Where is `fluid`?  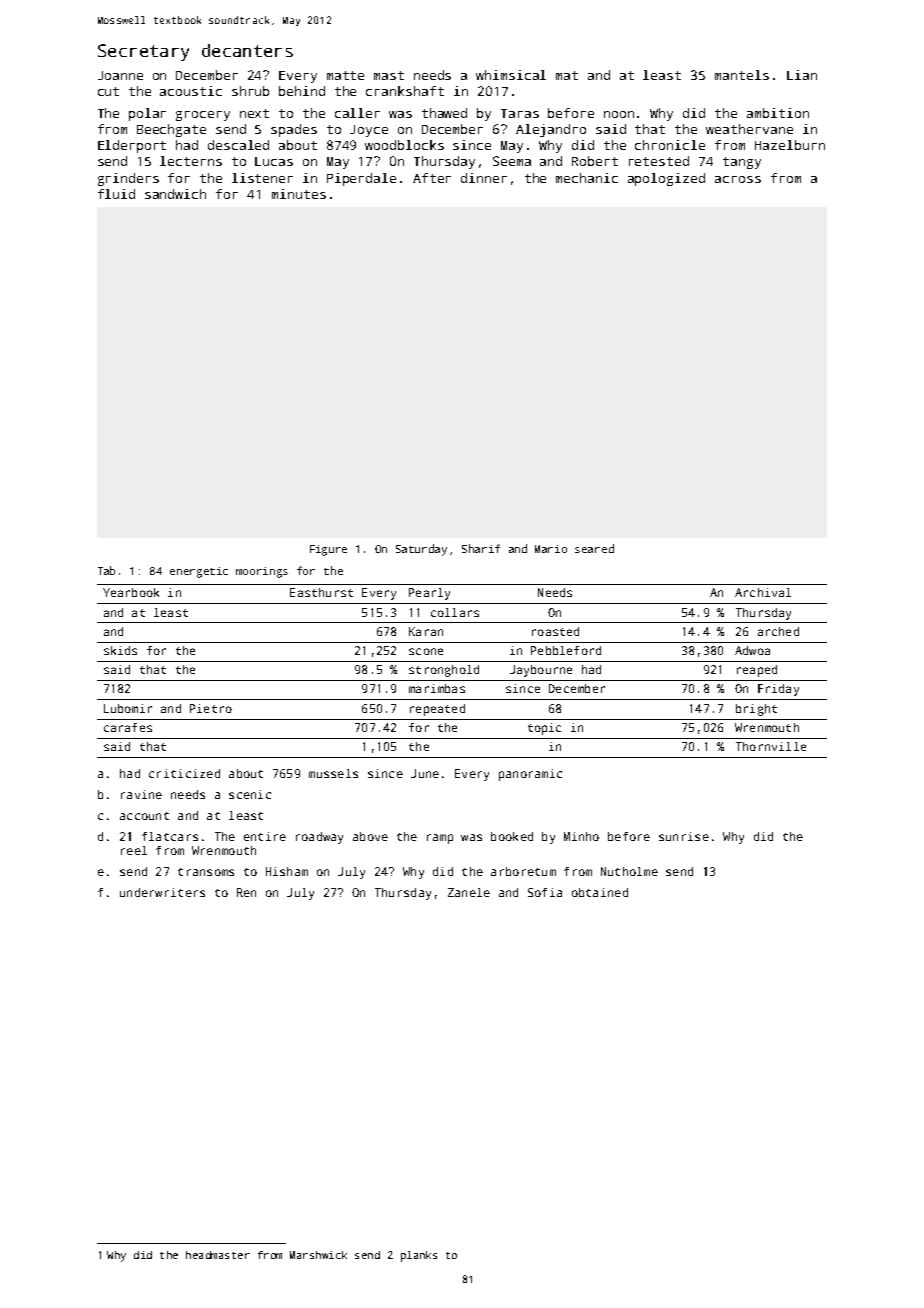
fluid is located at coordinates (116, 194).
